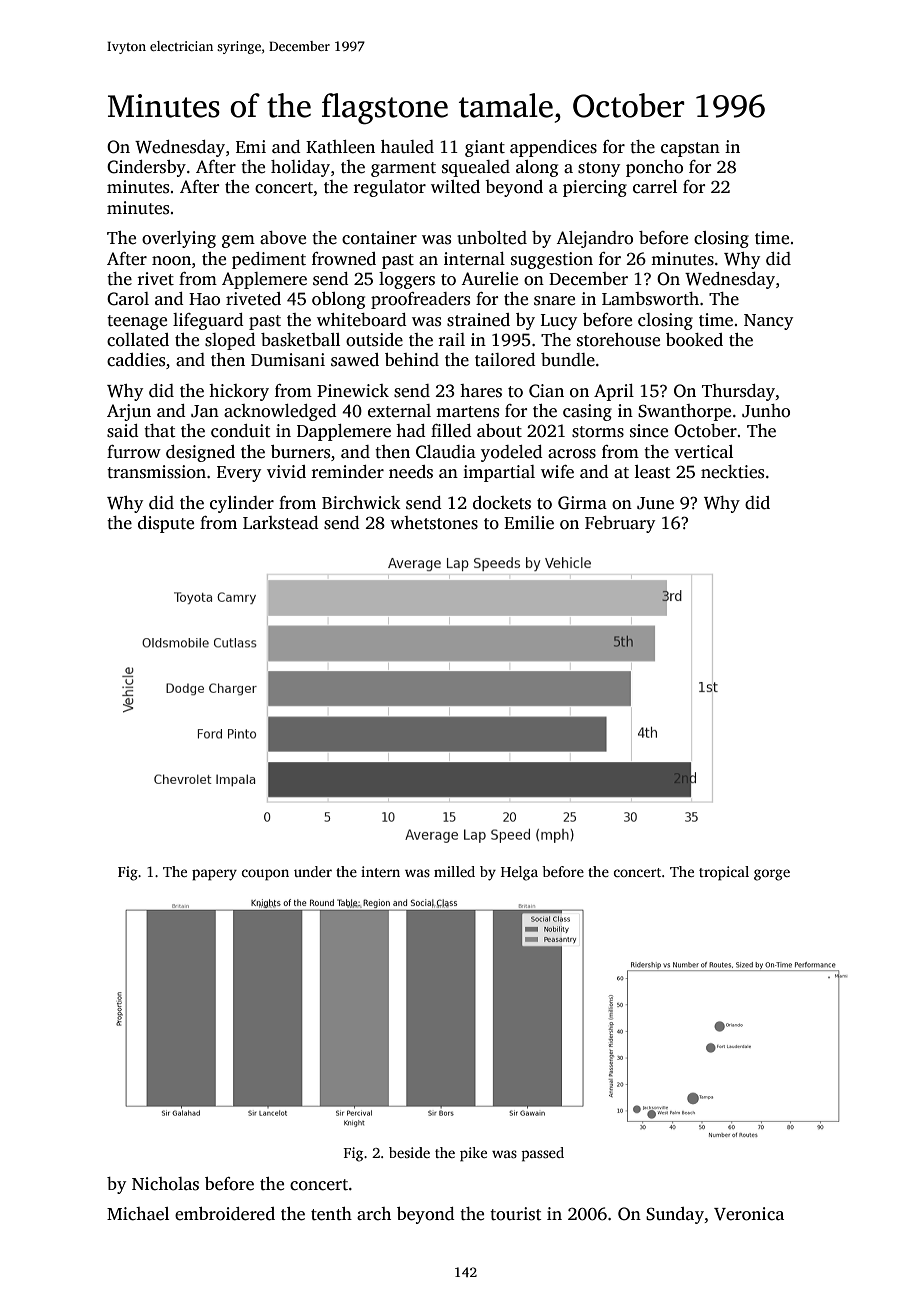  What do you see at coordinates (313, 871) in the screenshot?
I see `under` at bounding box center [313, 871].
